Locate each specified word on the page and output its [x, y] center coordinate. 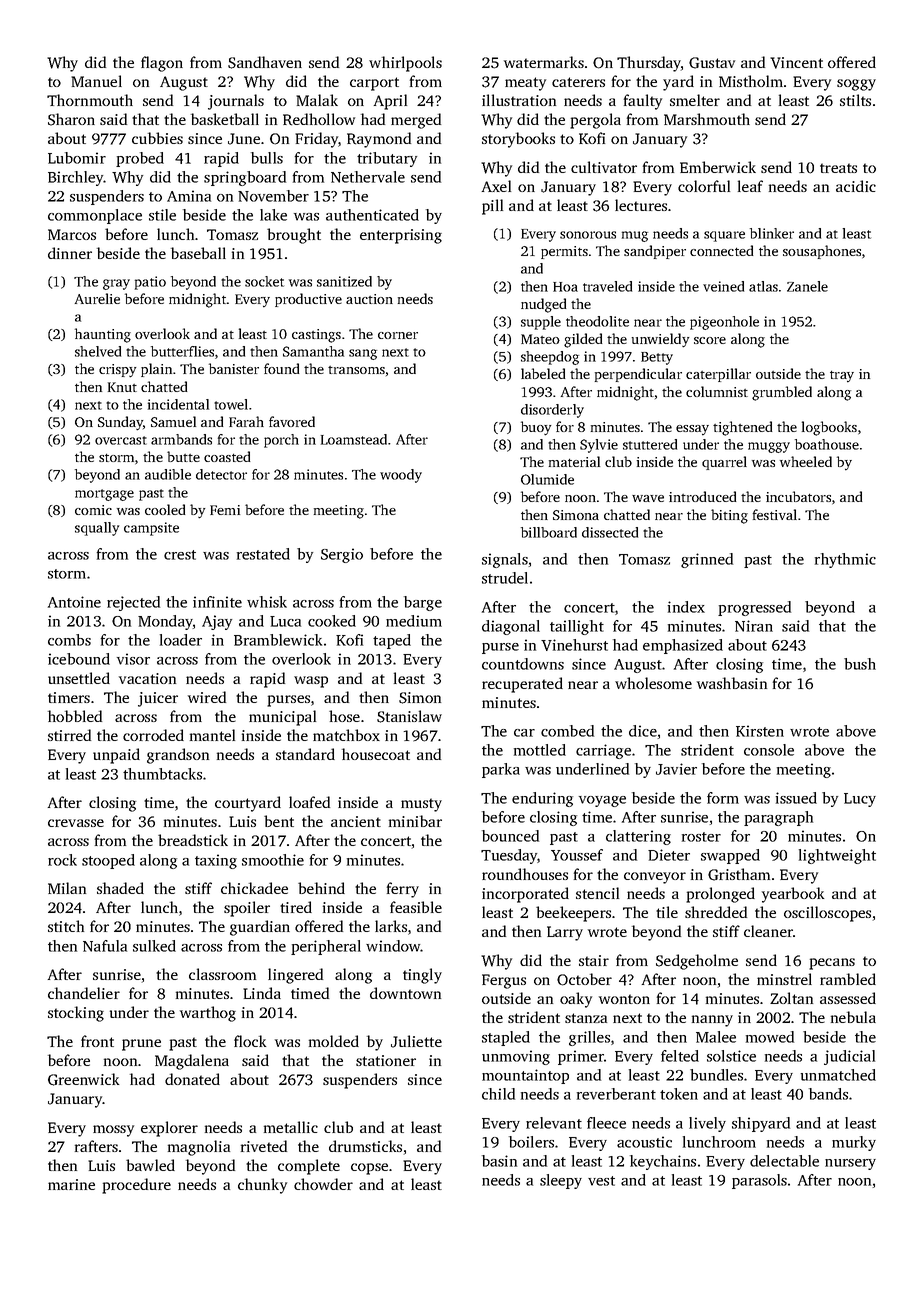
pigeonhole [724, 323]
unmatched [838, 1075]
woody [401, 476]
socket [264, 281]
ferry [403, 890]
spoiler [247, 909]
